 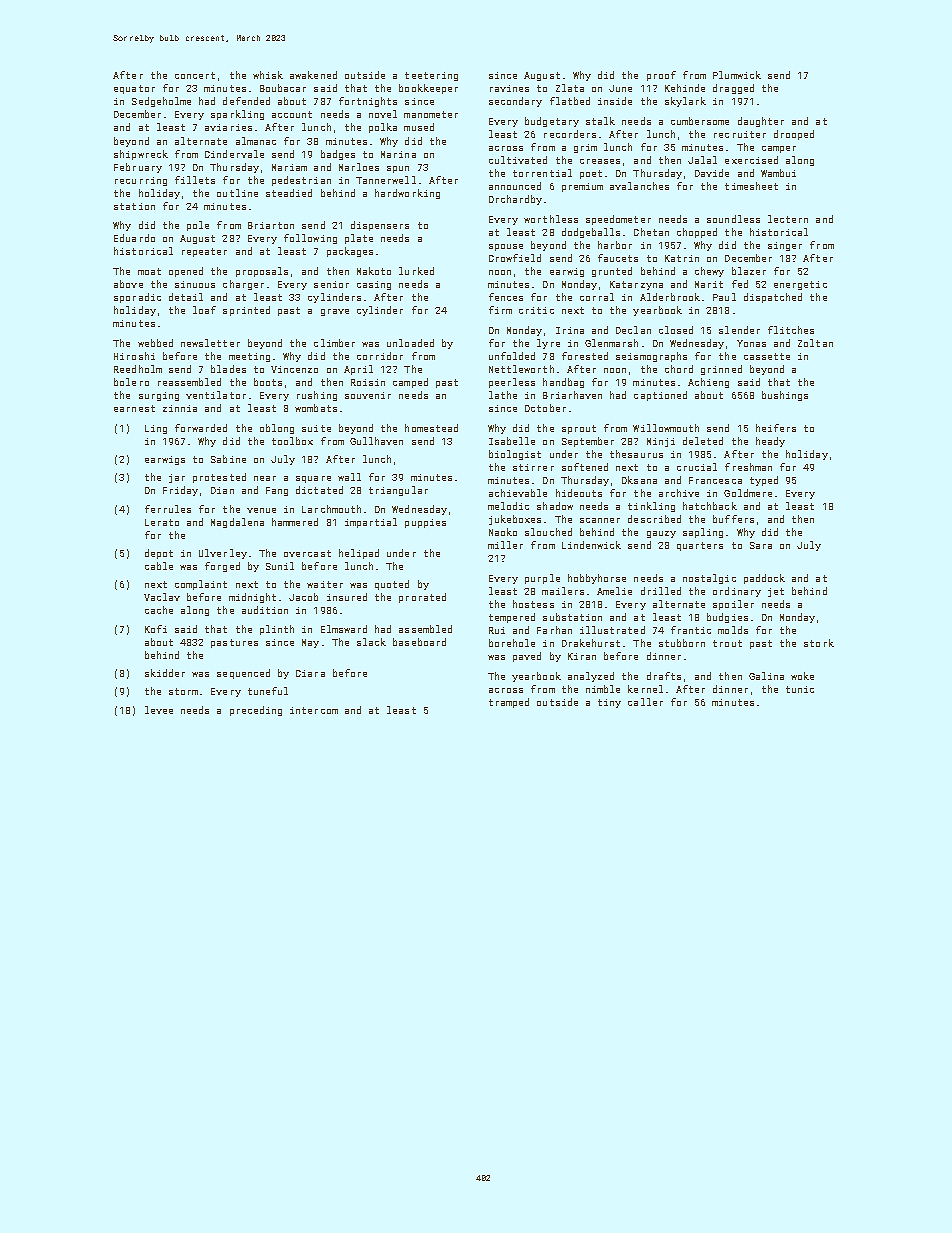 I want to click on whisk, so click(x=268, y=75).
